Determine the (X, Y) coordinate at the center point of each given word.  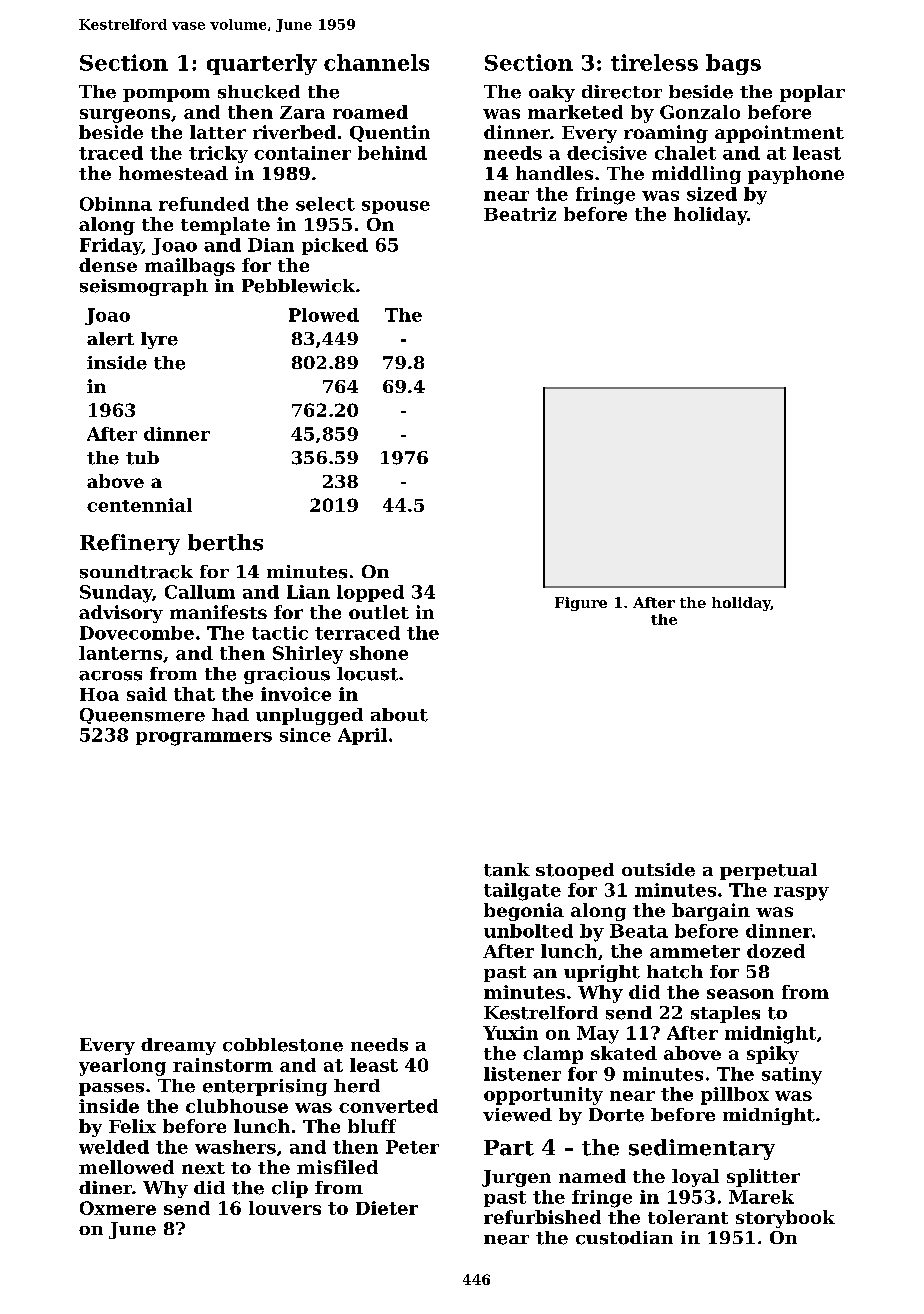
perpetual (768, 871)
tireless (654, 62)
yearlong (122, 1067)
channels (376, 62)
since (305, 735)
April (362, 736)
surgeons (125, 116)
